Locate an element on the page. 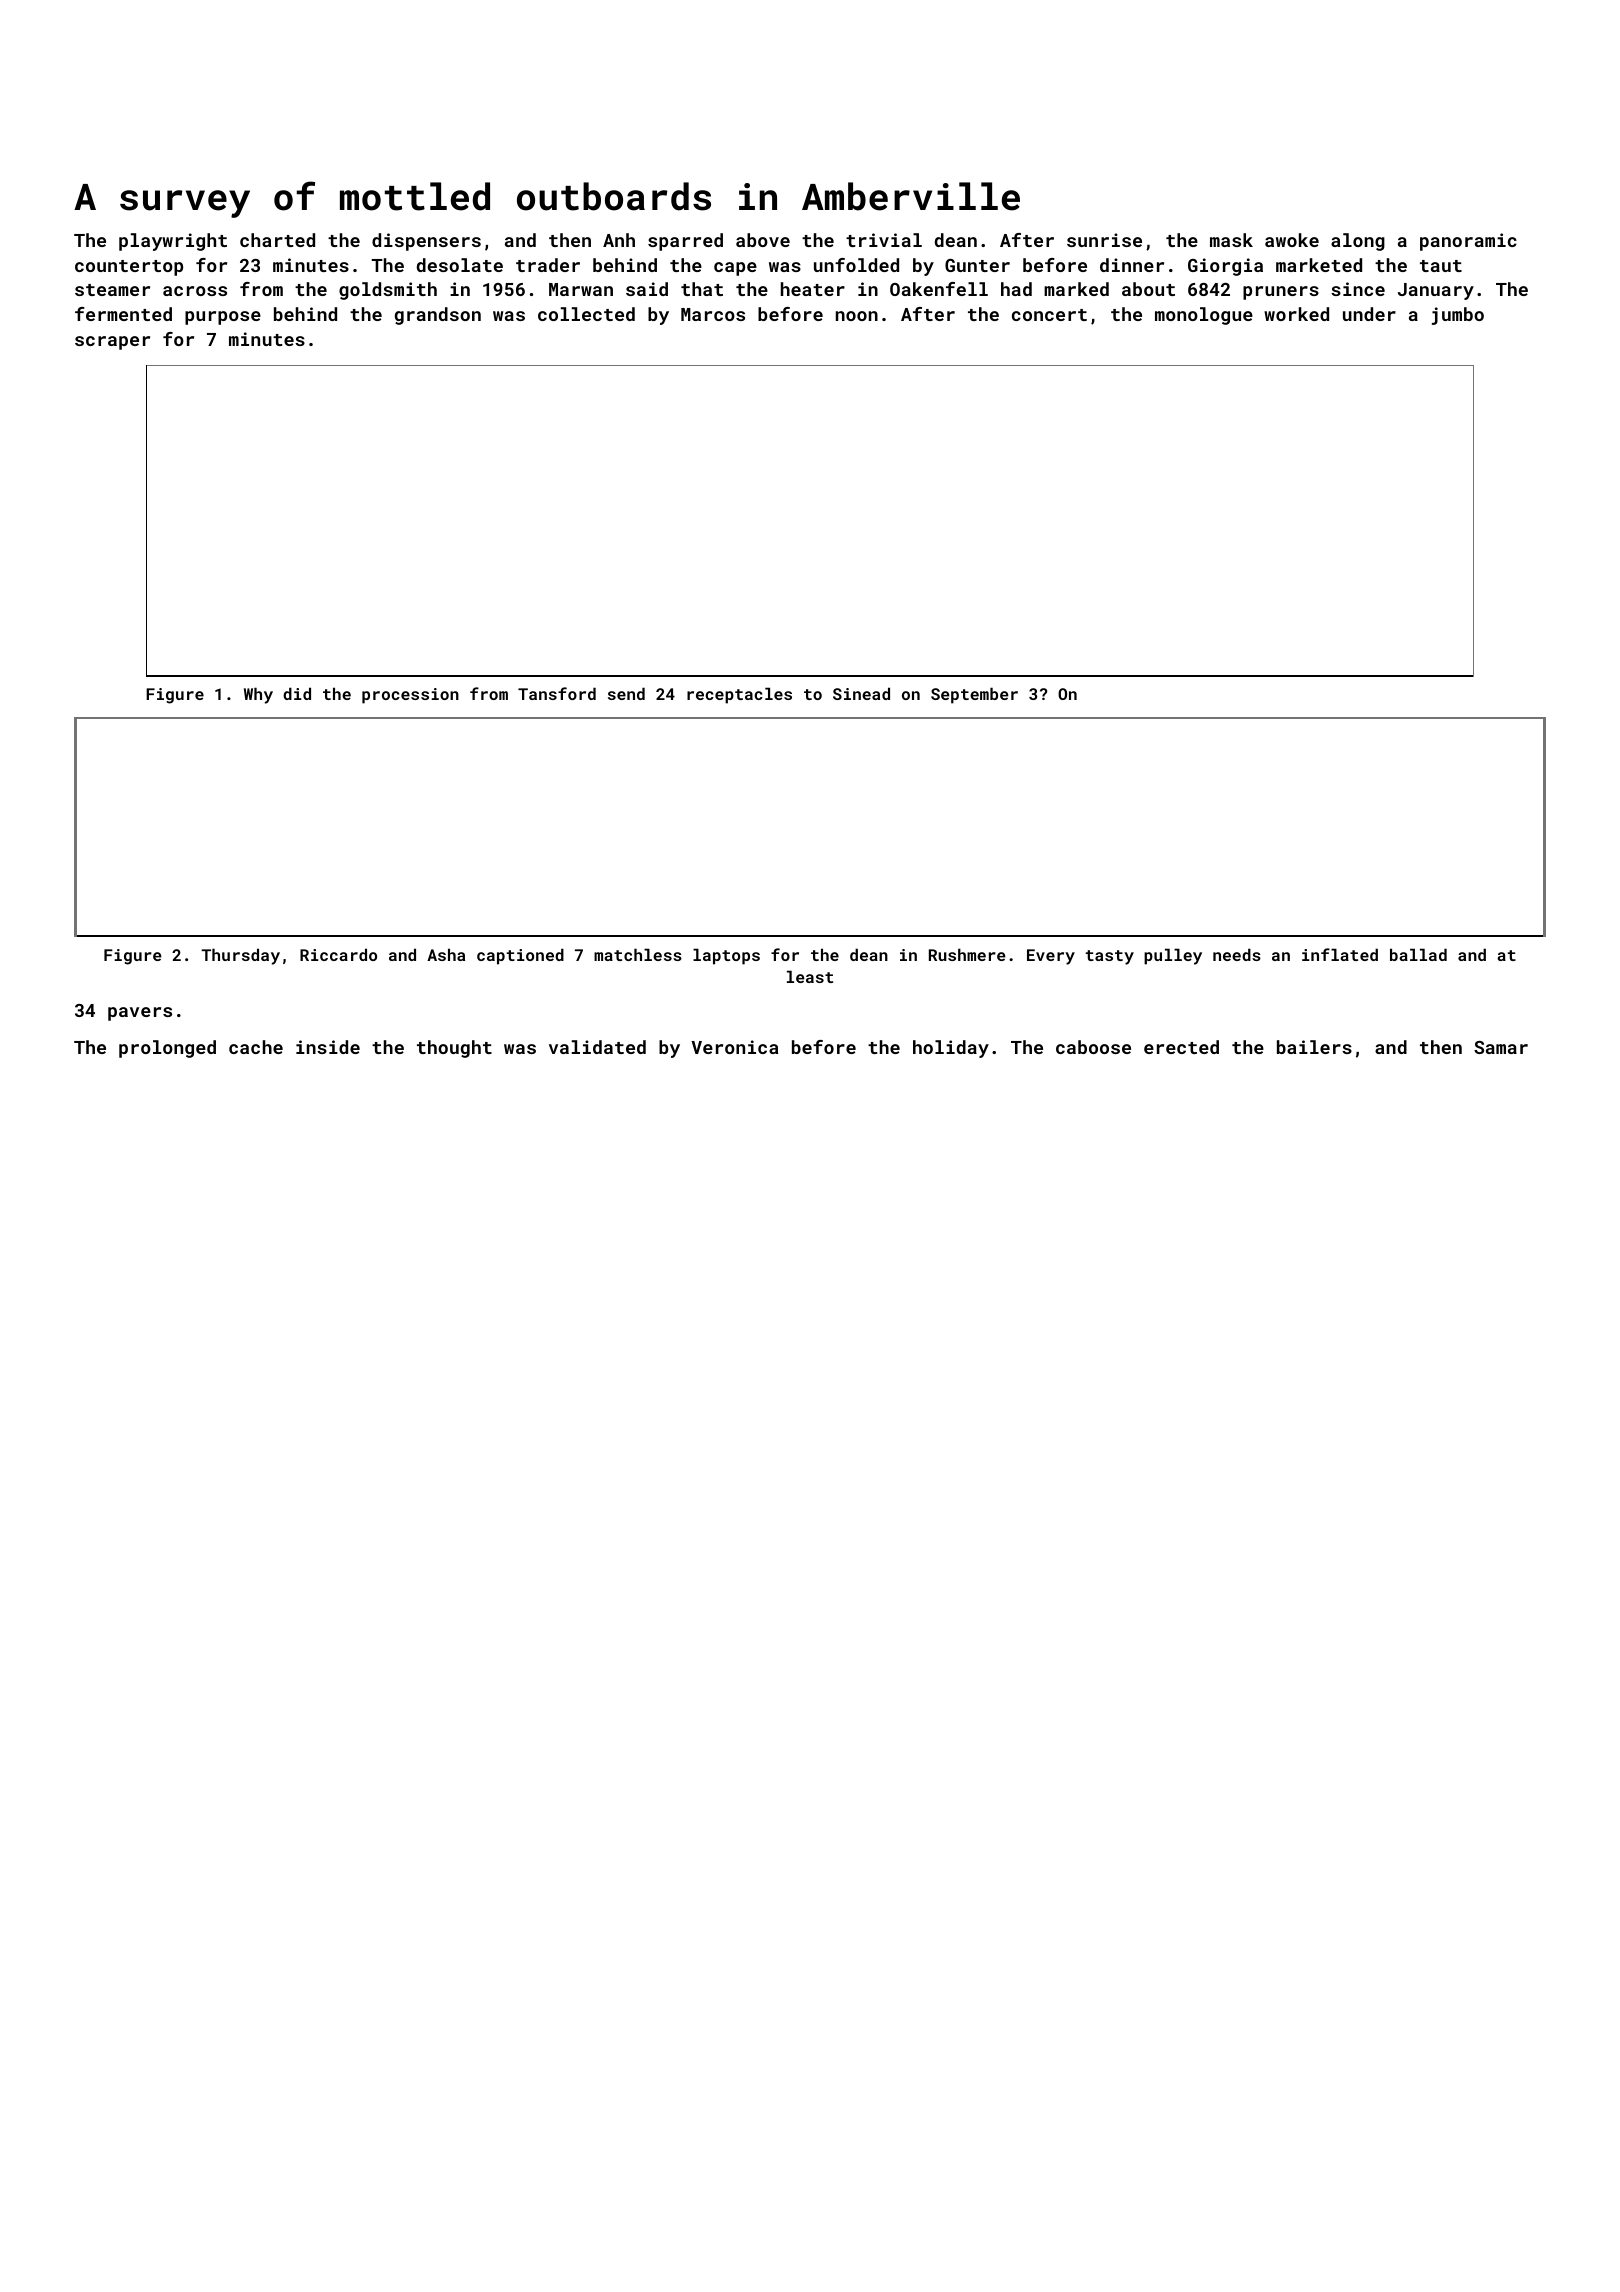  across is located at coordinates (195, 291).
